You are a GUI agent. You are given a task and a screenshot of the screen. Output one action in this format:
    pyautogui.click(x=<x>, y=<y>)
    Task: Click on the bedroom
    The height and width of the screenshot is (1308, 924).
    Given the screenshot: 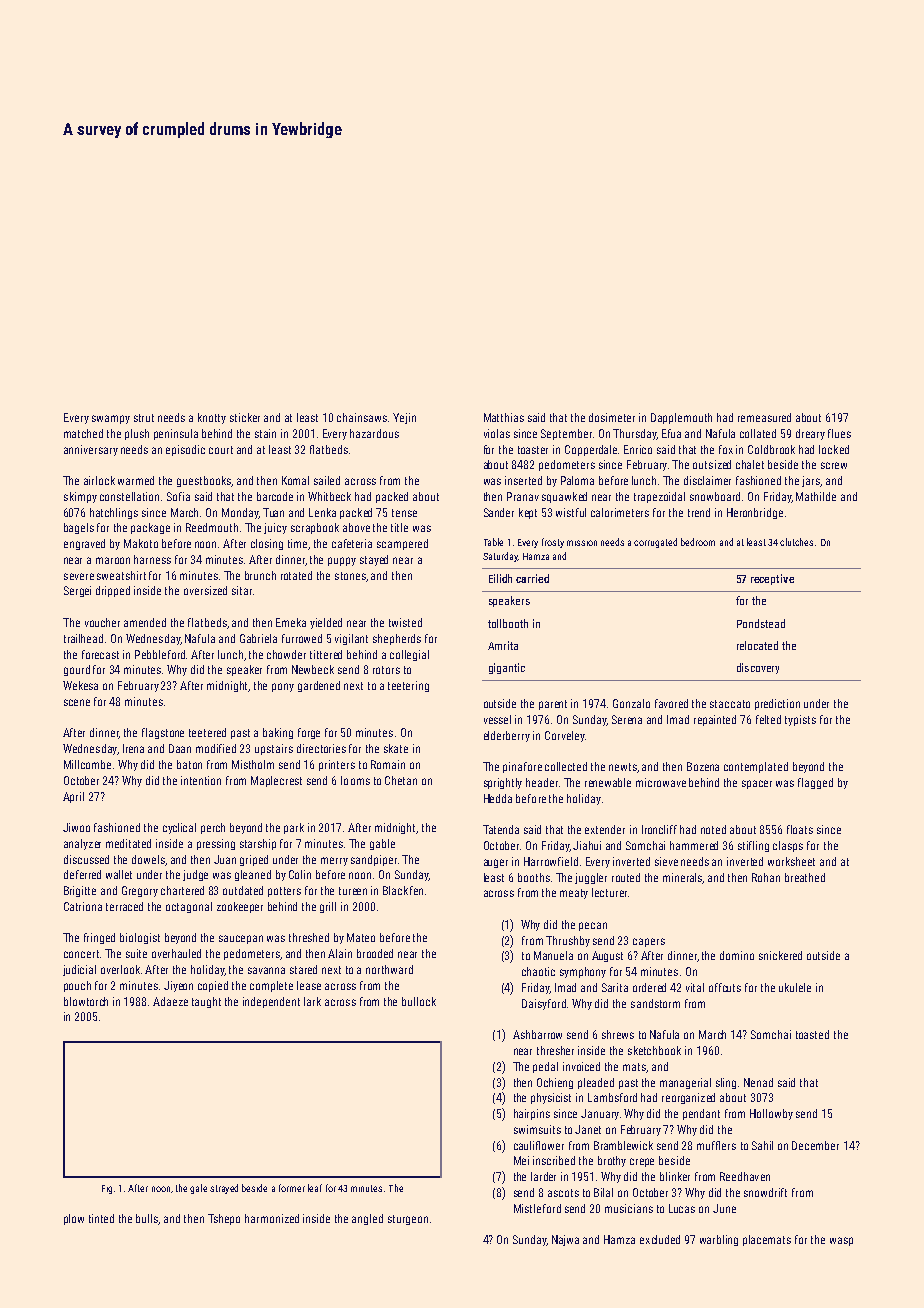 What is the action you would take?
    pyautogui.click(x=698, y=542)
